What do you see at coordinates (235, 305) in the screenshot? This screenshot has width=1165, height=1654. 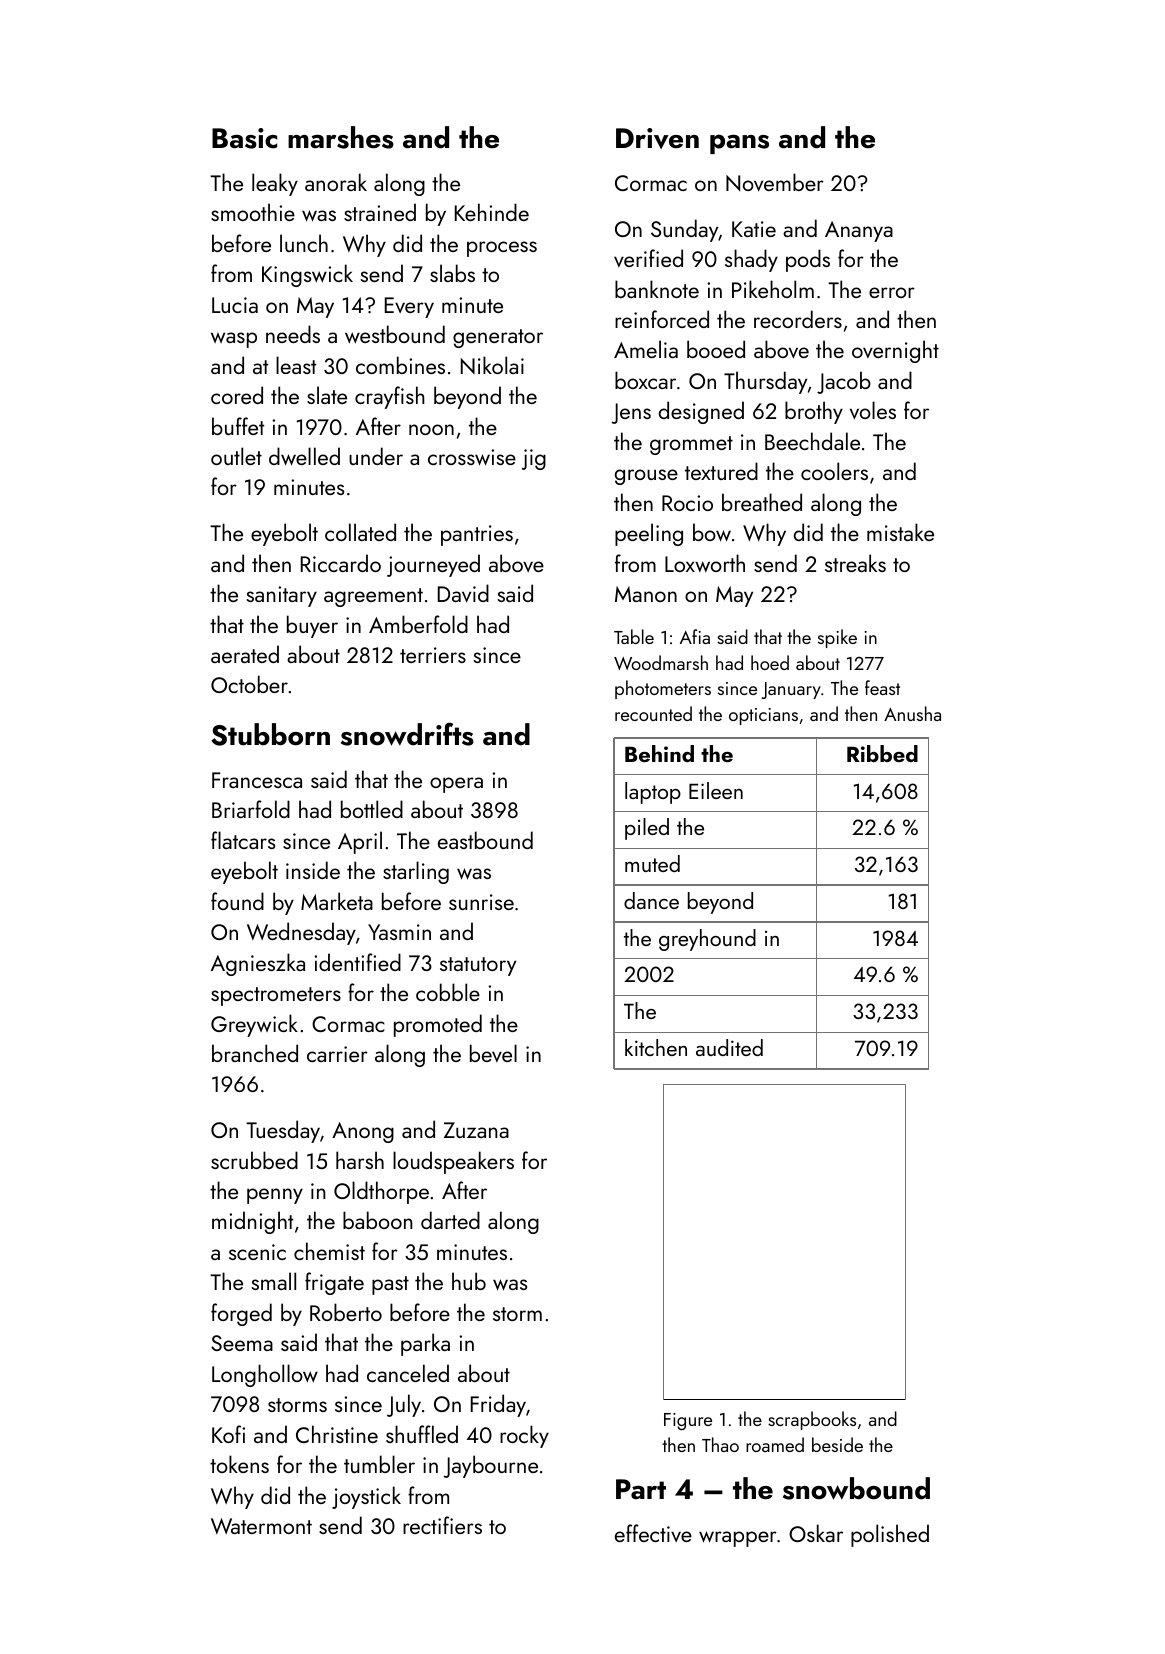 I see `Lucia` at bounding box center [235, 305].
